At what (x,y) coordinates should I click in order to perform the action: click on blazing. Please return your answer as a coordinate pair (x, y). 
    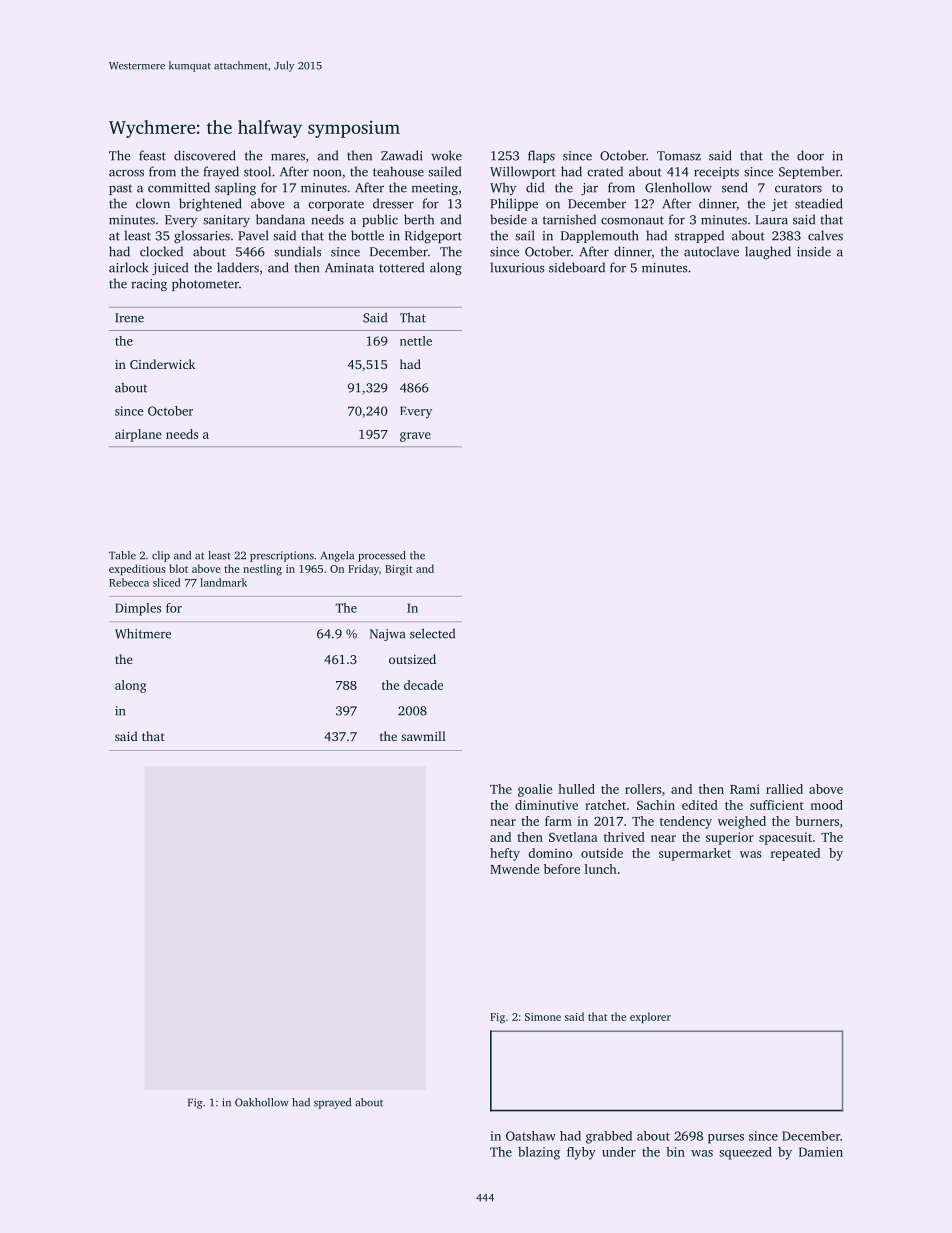
    Looking at the image, I should click on (539, 1153).
